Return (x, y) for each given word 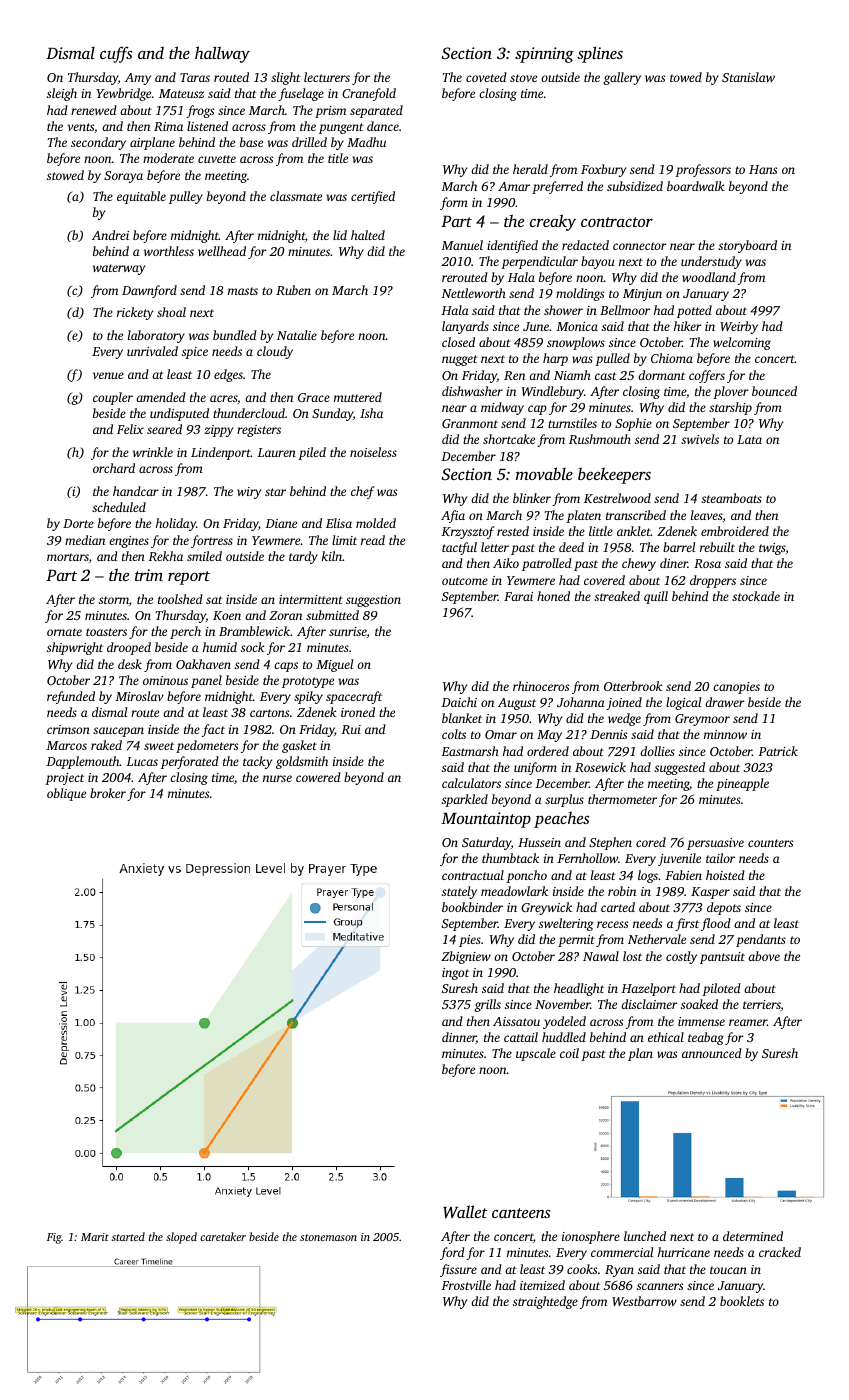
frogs (200, 111)
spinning (544, 55)
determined (753, 1236)
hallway (222, 54)
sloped (181, 1238)
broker (108, 793)
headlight (579, 989)
